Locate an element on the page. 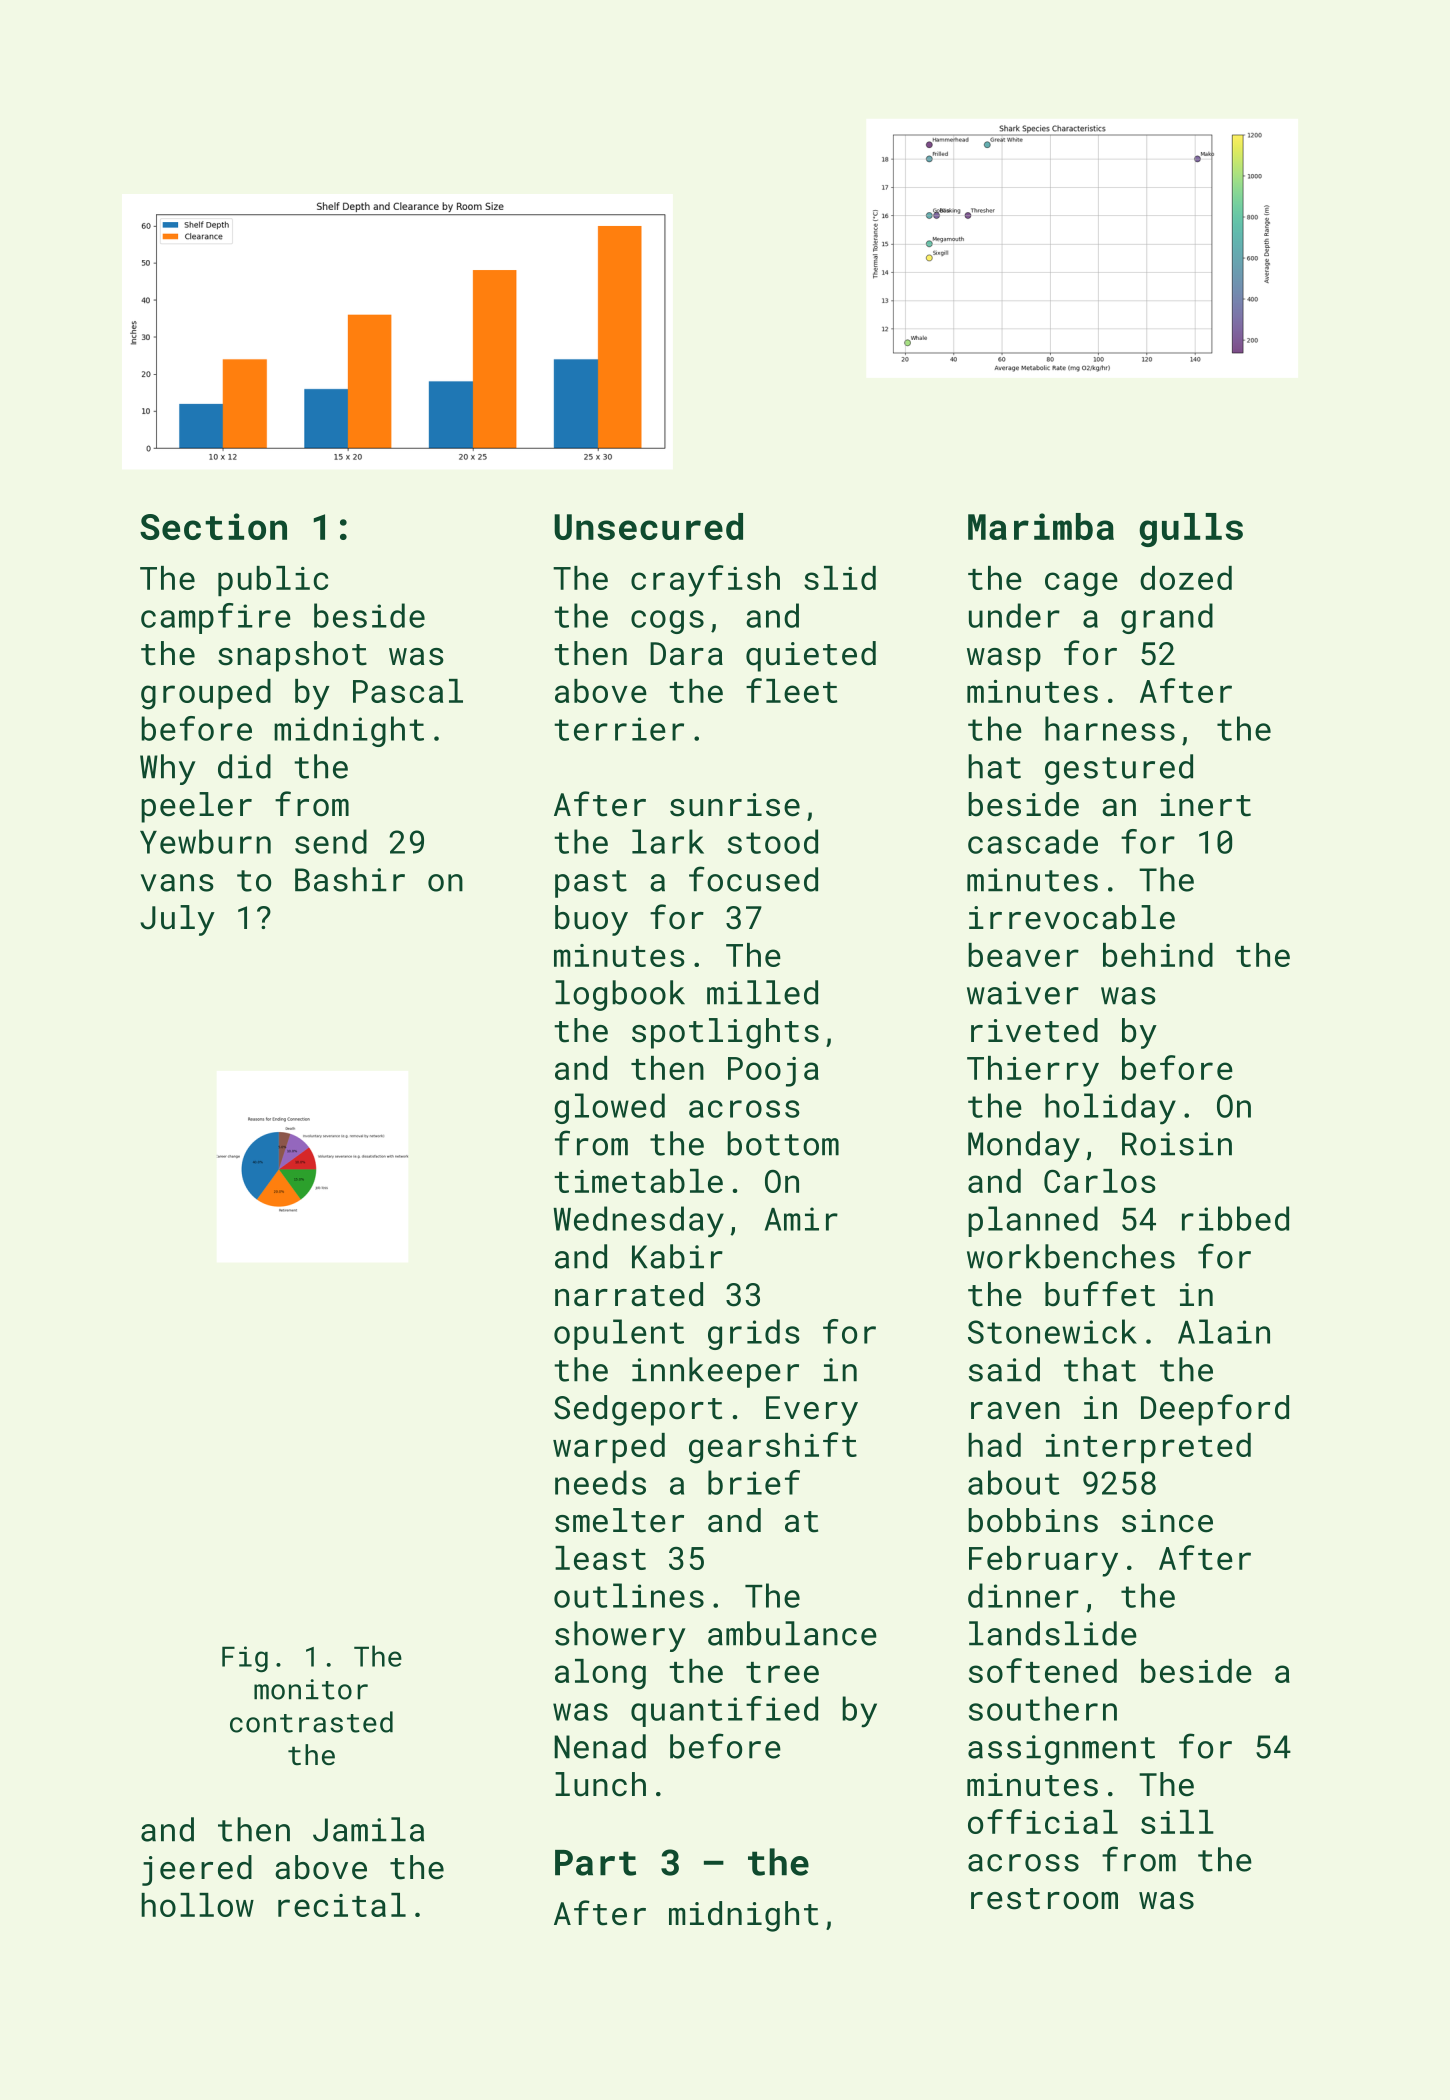 Image resolution: width=1450 pixels, height=2100 pixels. buoy is located at coordinates (591, 920).
